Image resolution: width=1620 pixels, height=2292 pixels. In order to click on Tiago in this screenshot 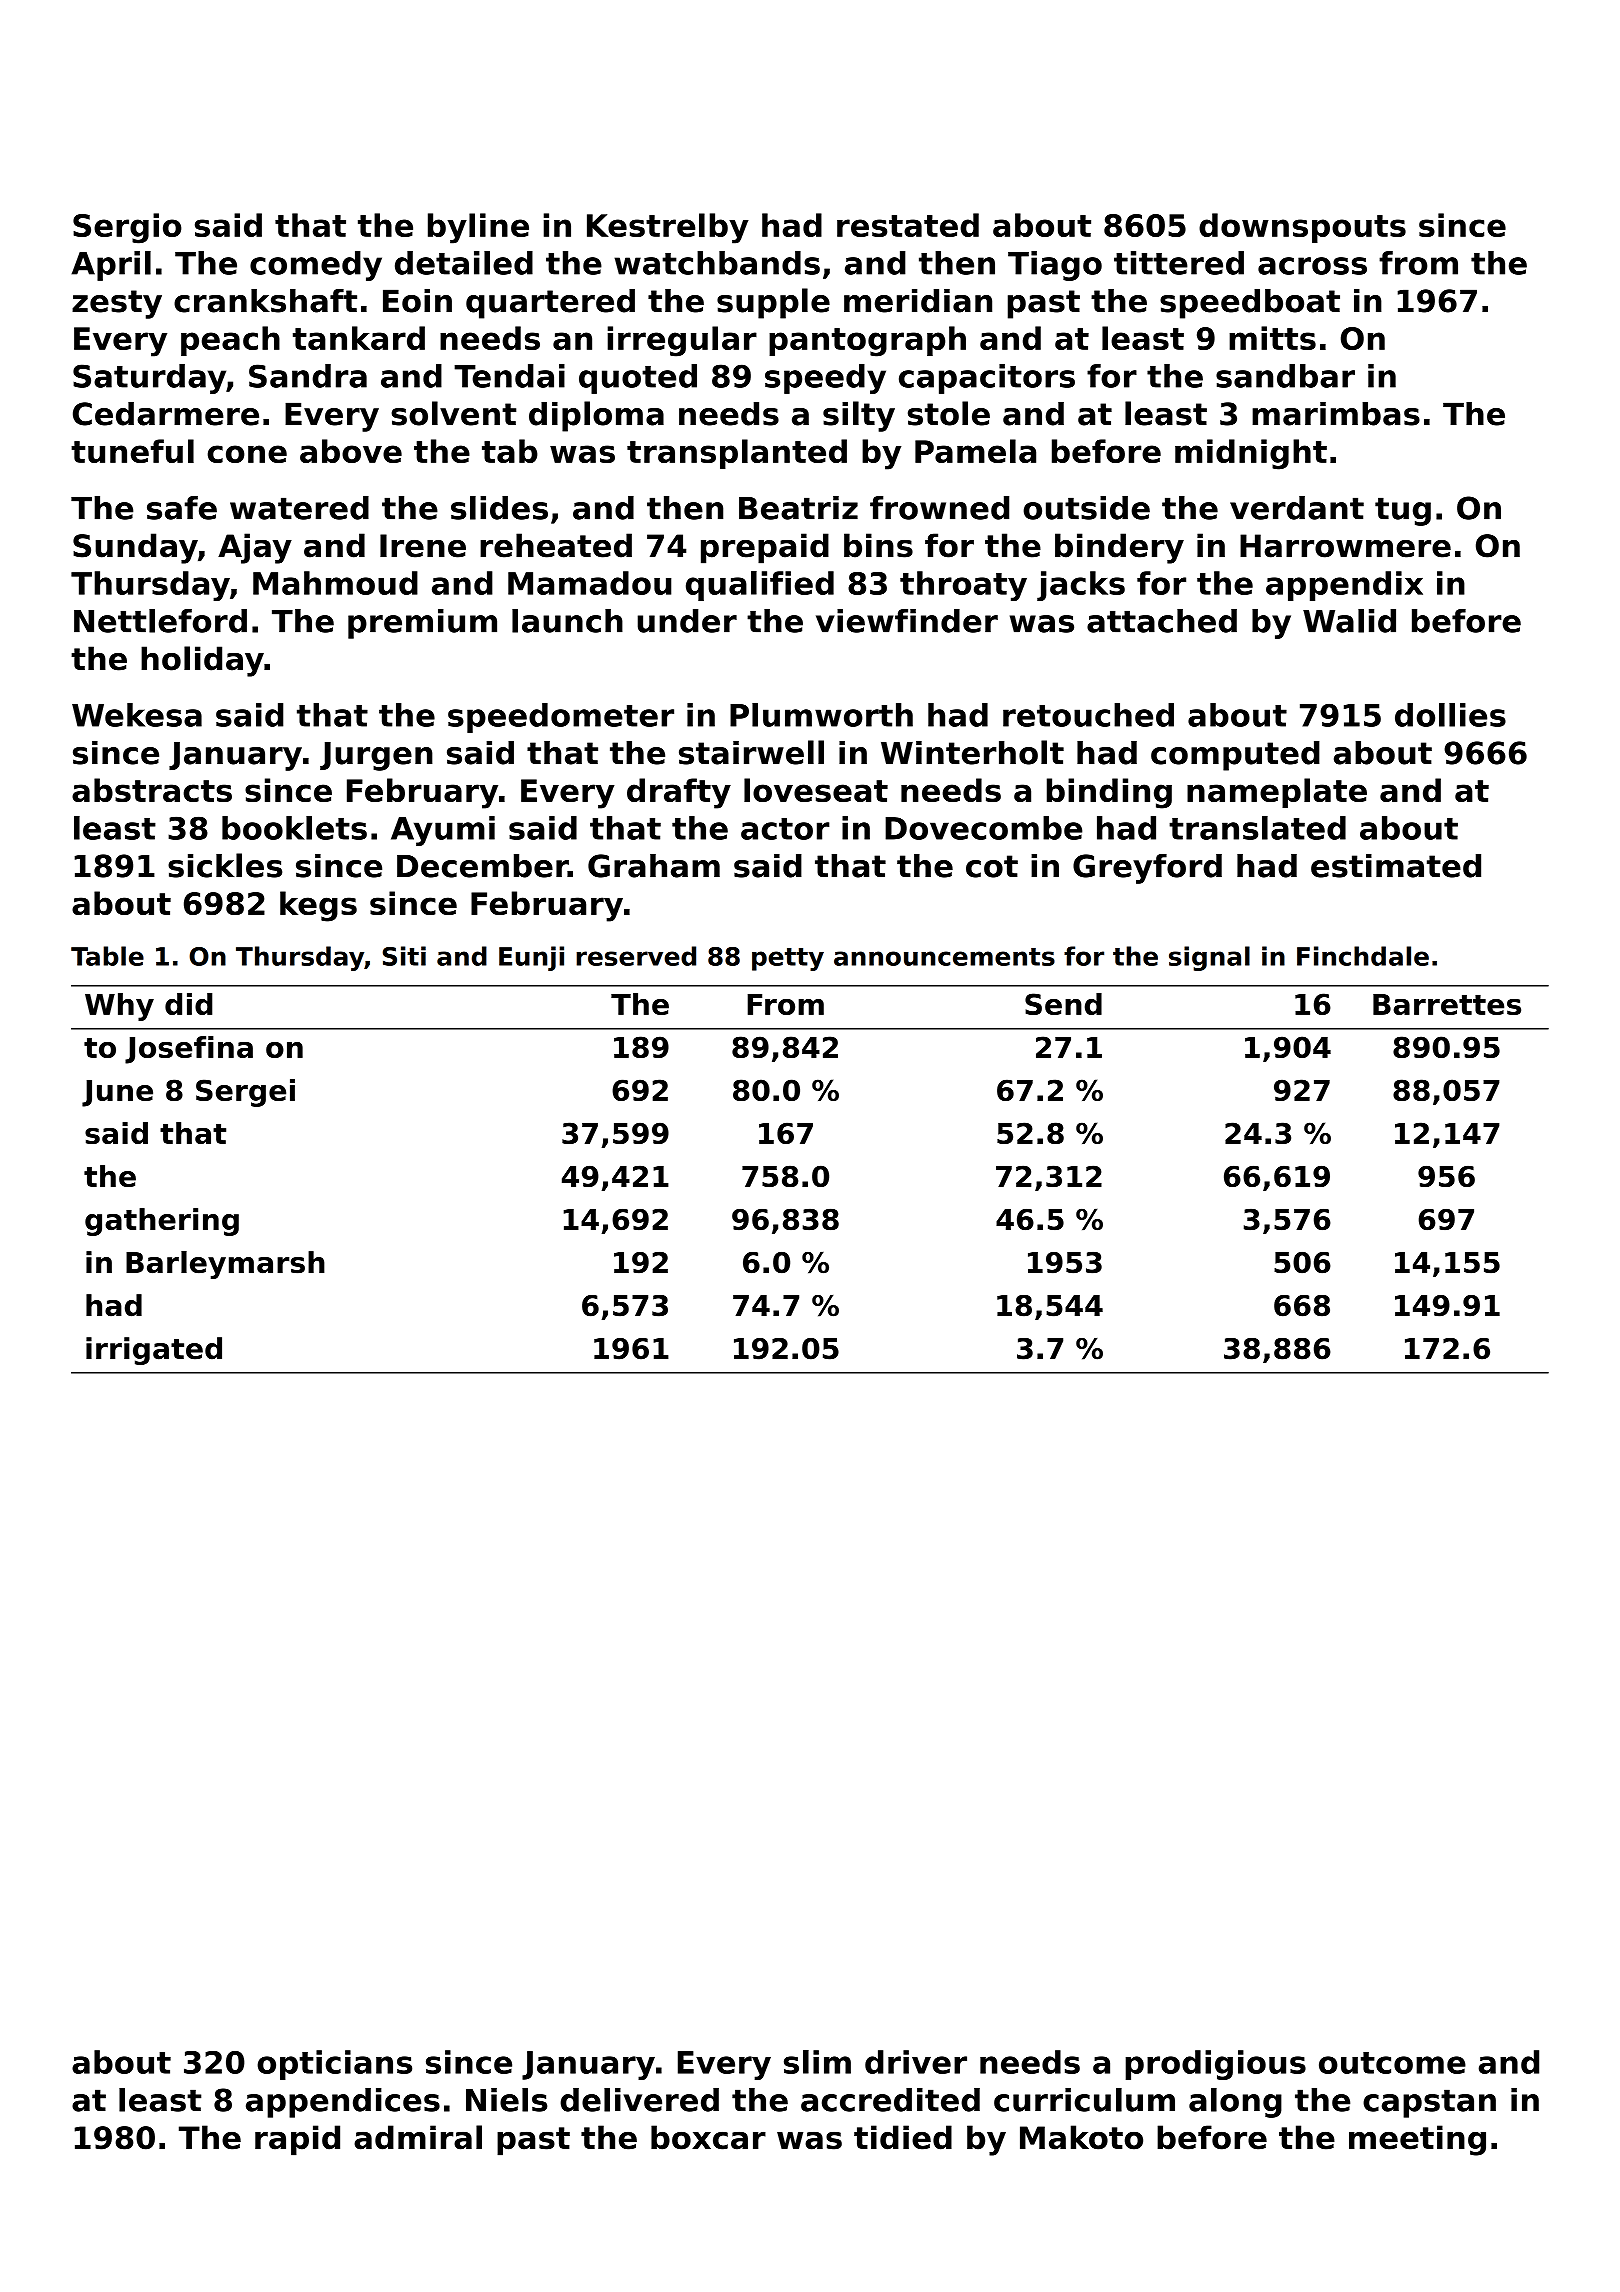, I will do `click(1055, 266)`.
